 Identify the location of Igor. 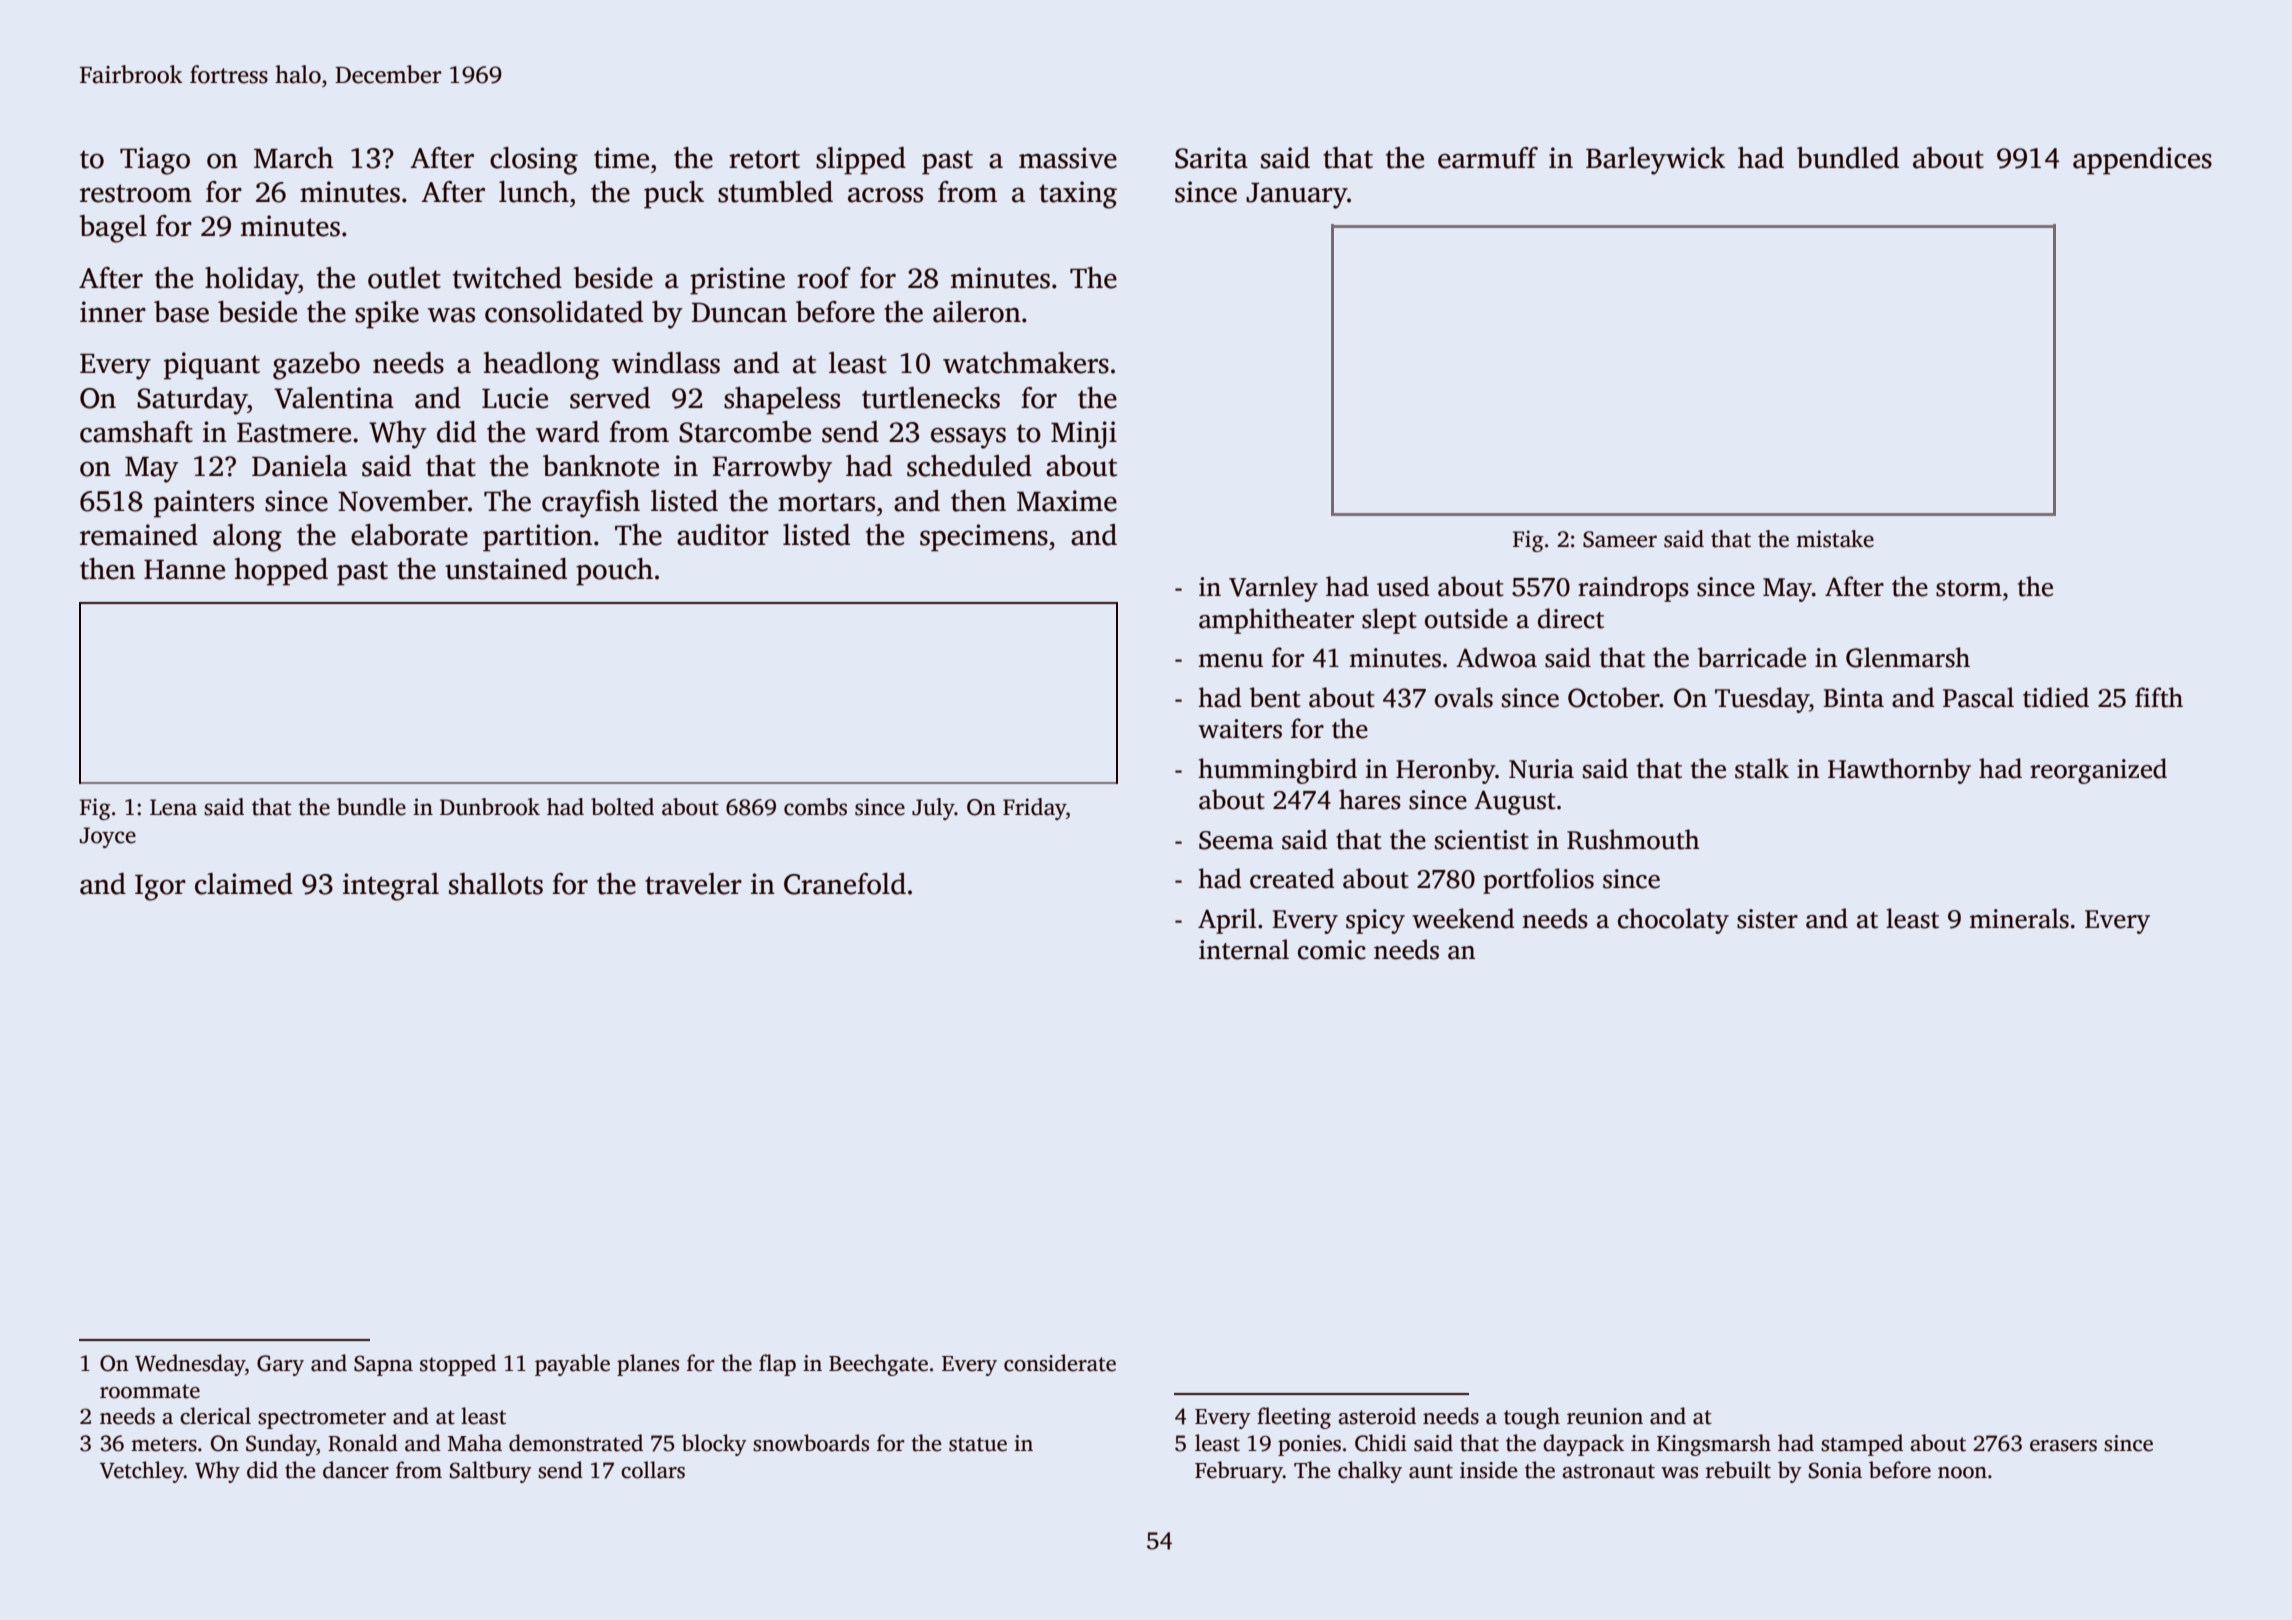
(160, 888).
